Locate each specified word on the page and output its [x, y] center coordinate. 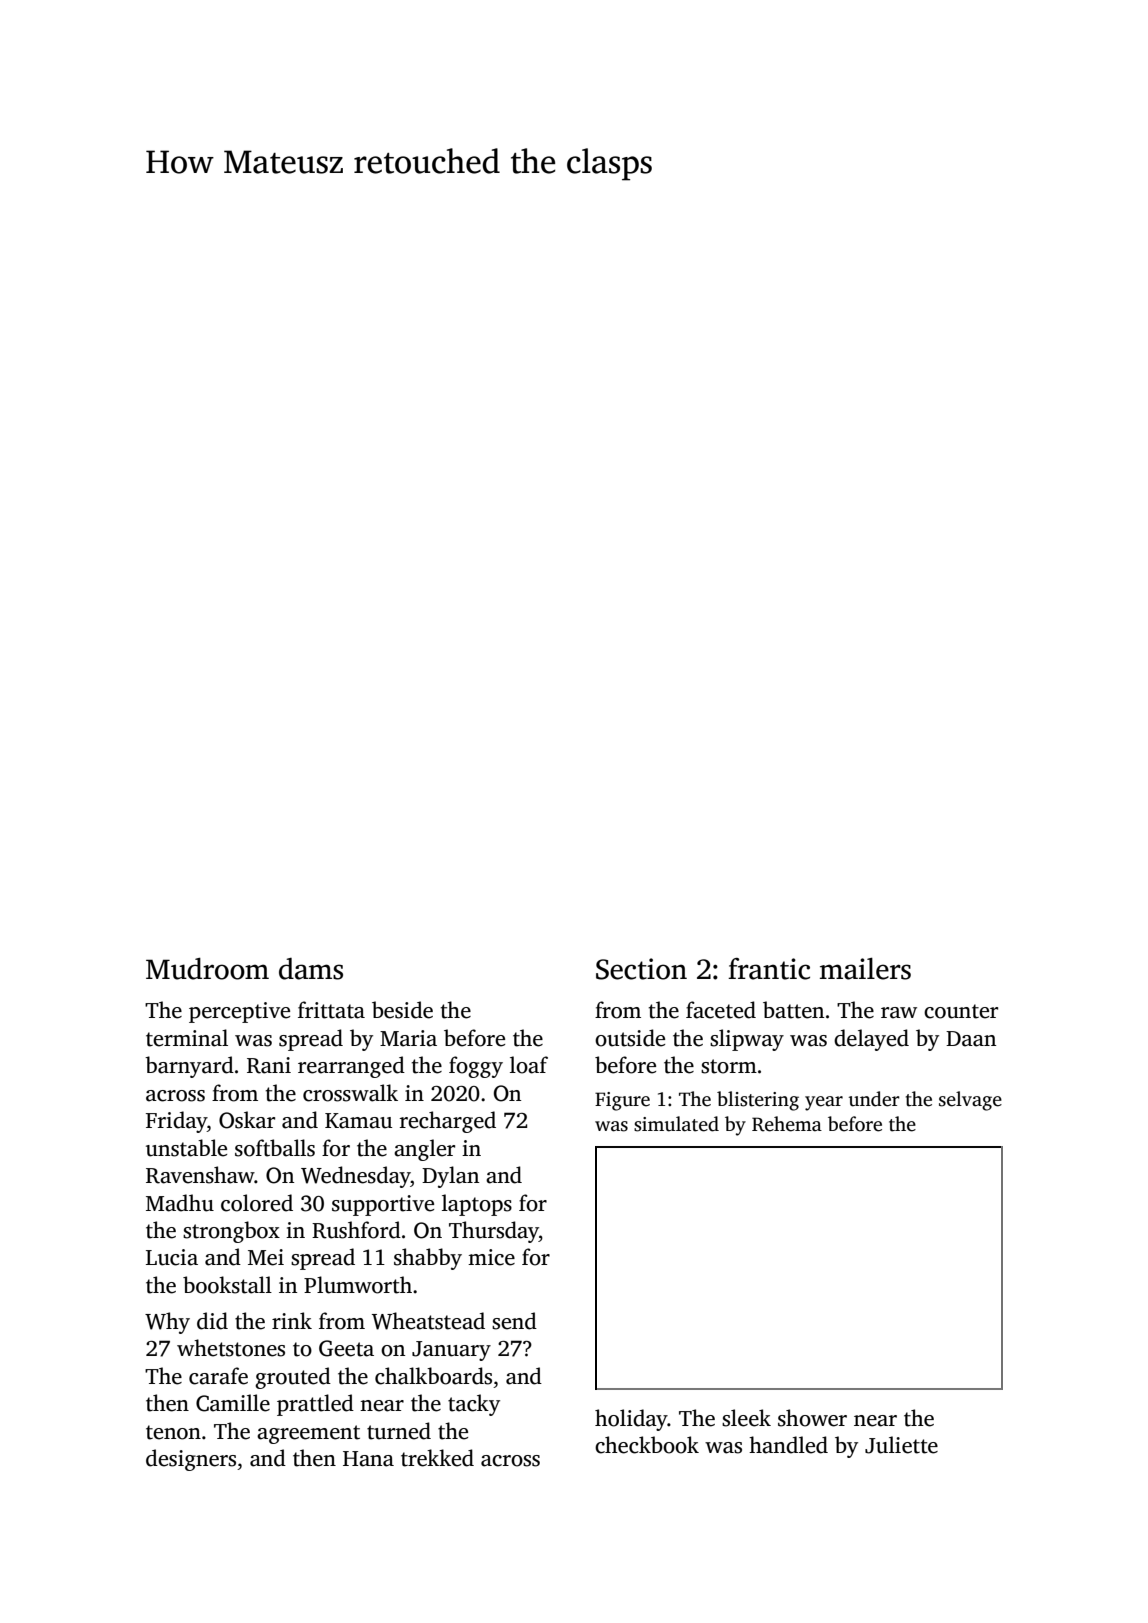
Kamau [358, 1121]
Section [641, 969]
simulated [676, 1124]
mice [491, 1257]
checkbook [647, 1445]
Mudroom [207, 969]
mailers [865, 969]
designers [191, 1460]
